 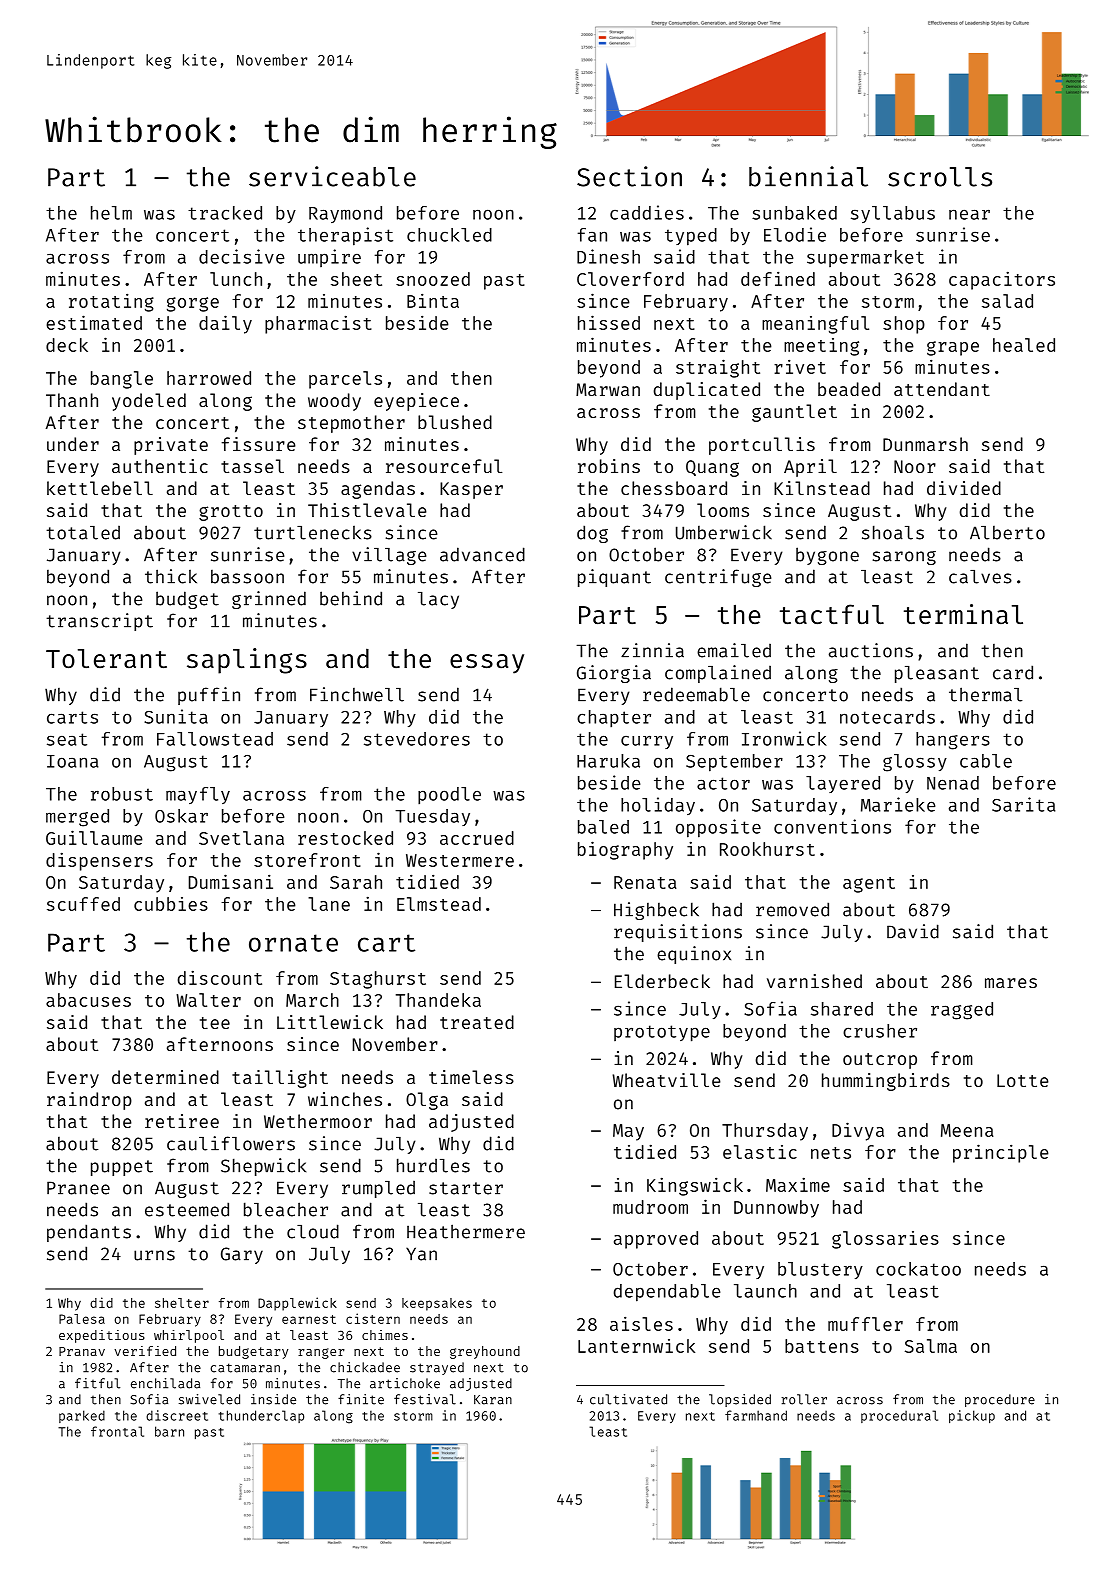 I want to click on eyepiece, so click(x=416, y=402).
